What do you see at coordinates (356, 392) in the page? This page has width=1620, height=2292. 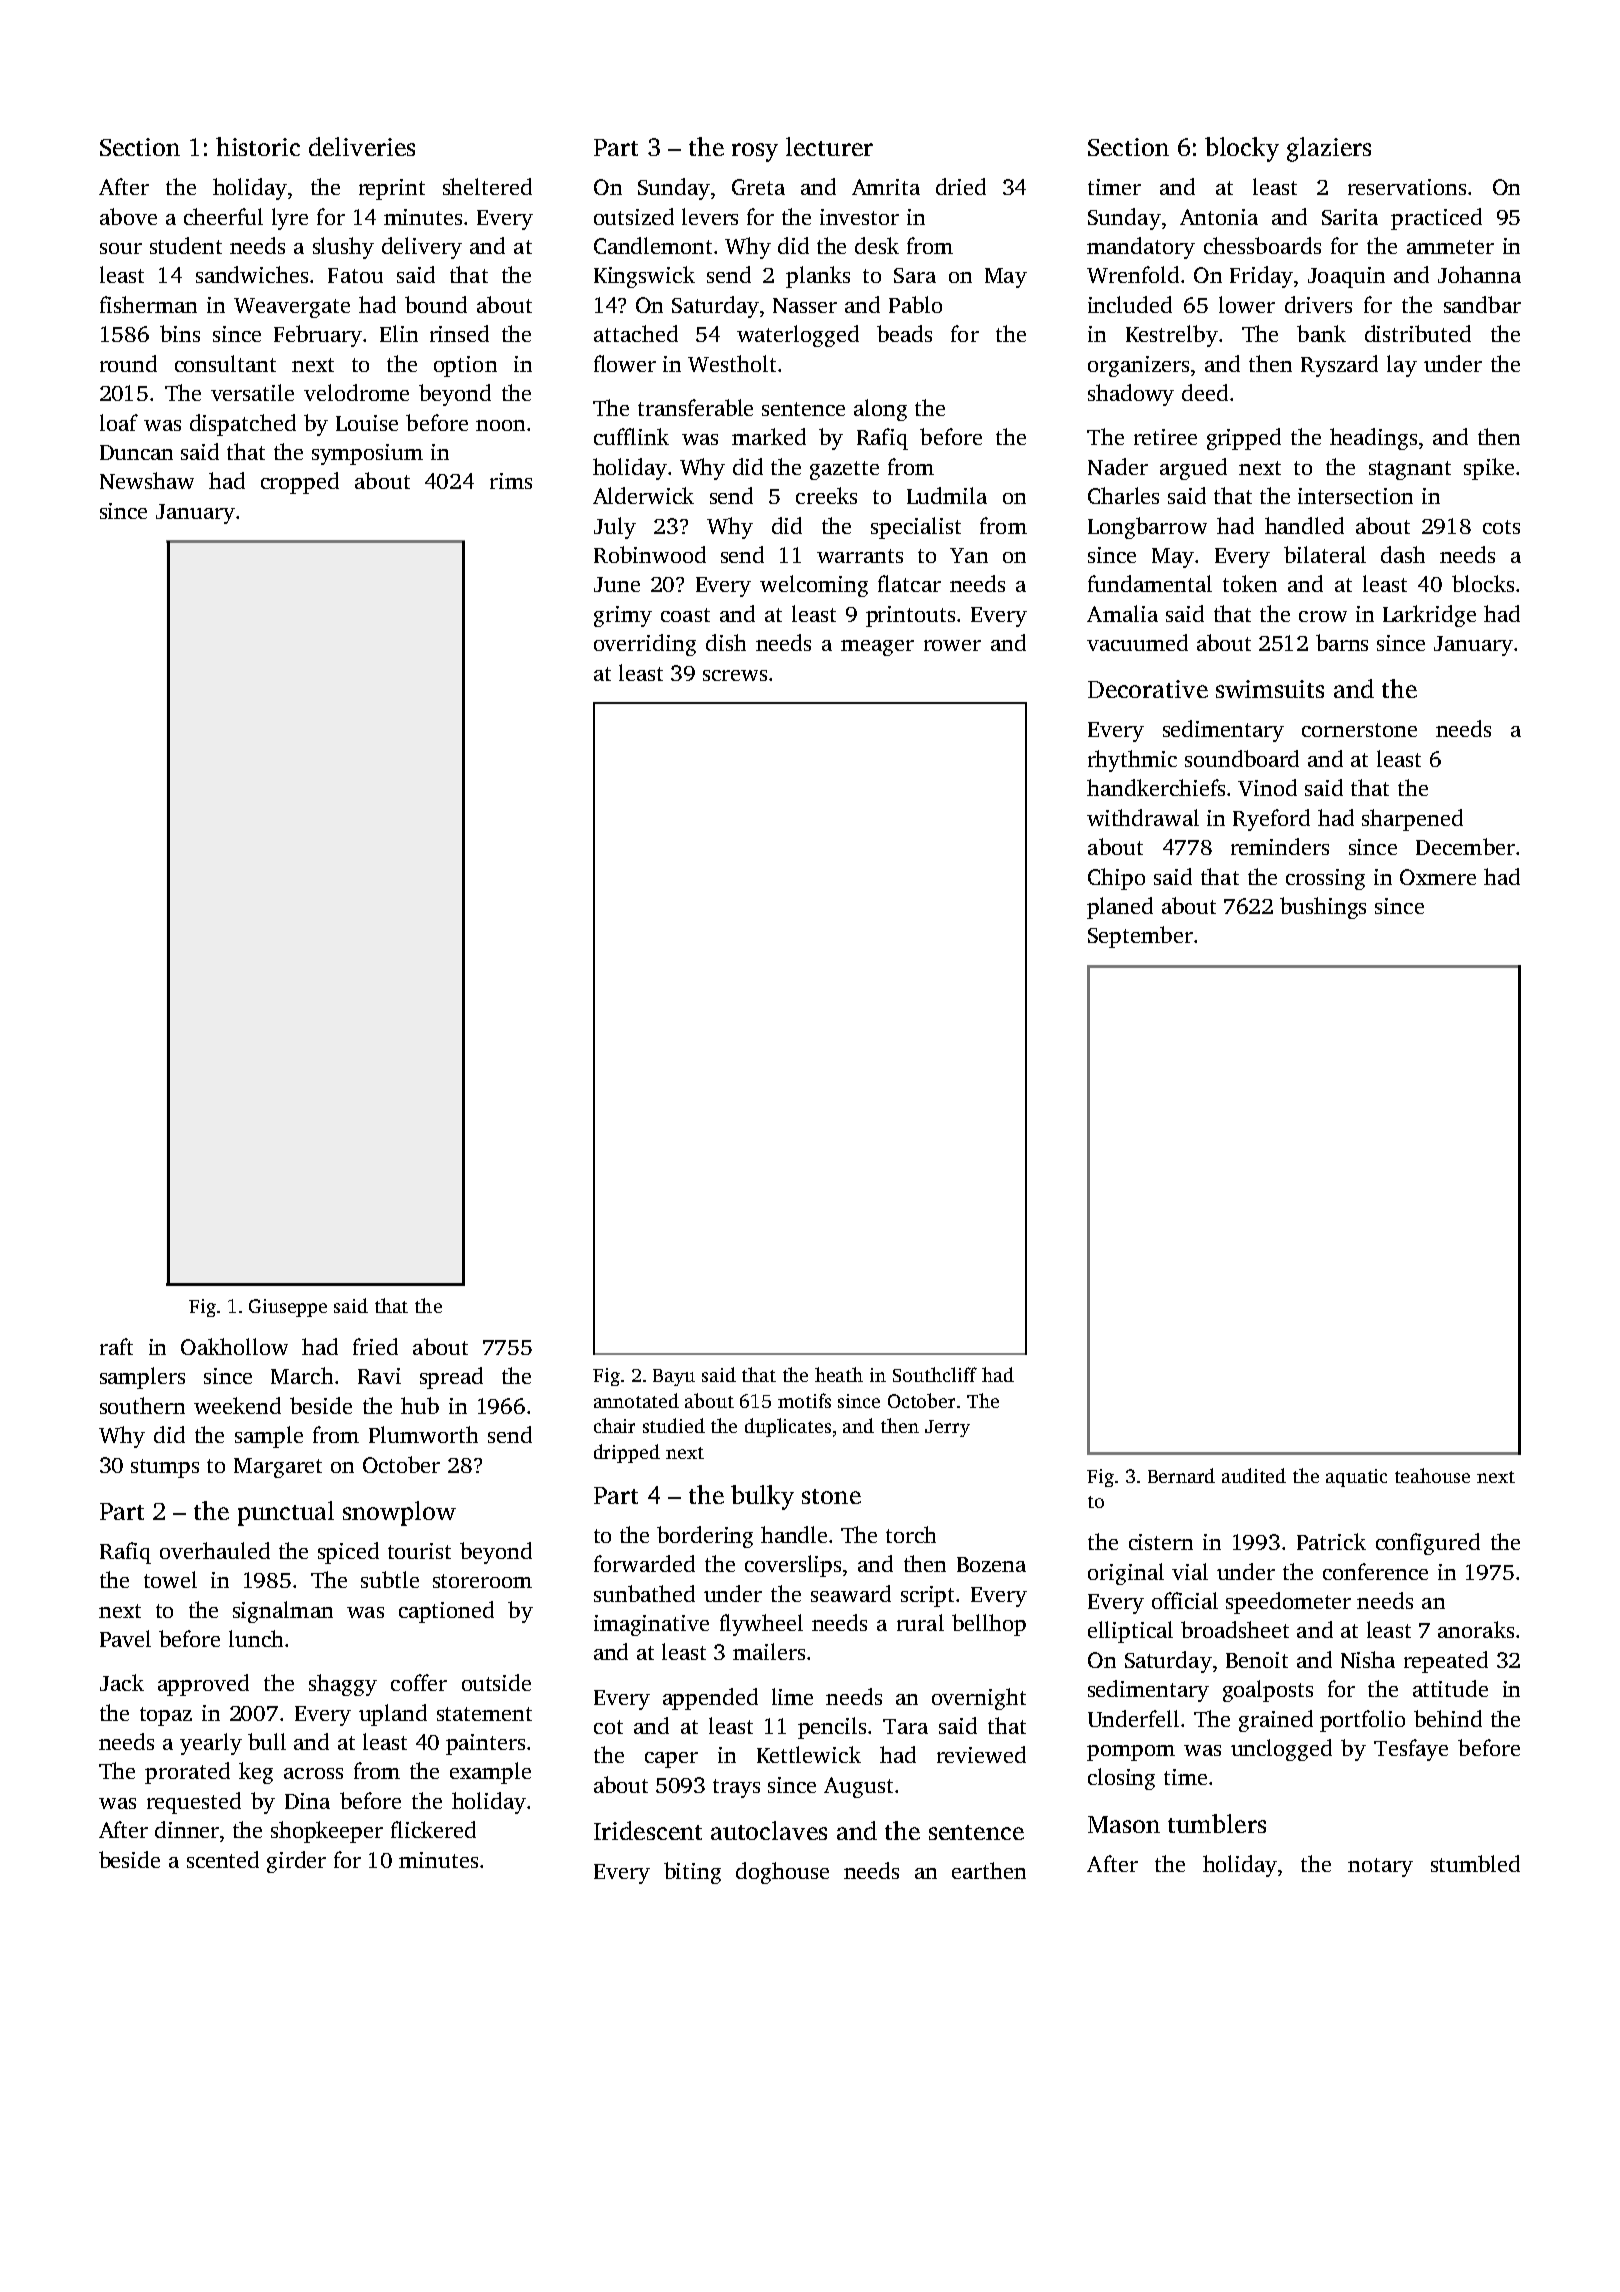 I see `velodrome` at bounding box center [356, 392].
